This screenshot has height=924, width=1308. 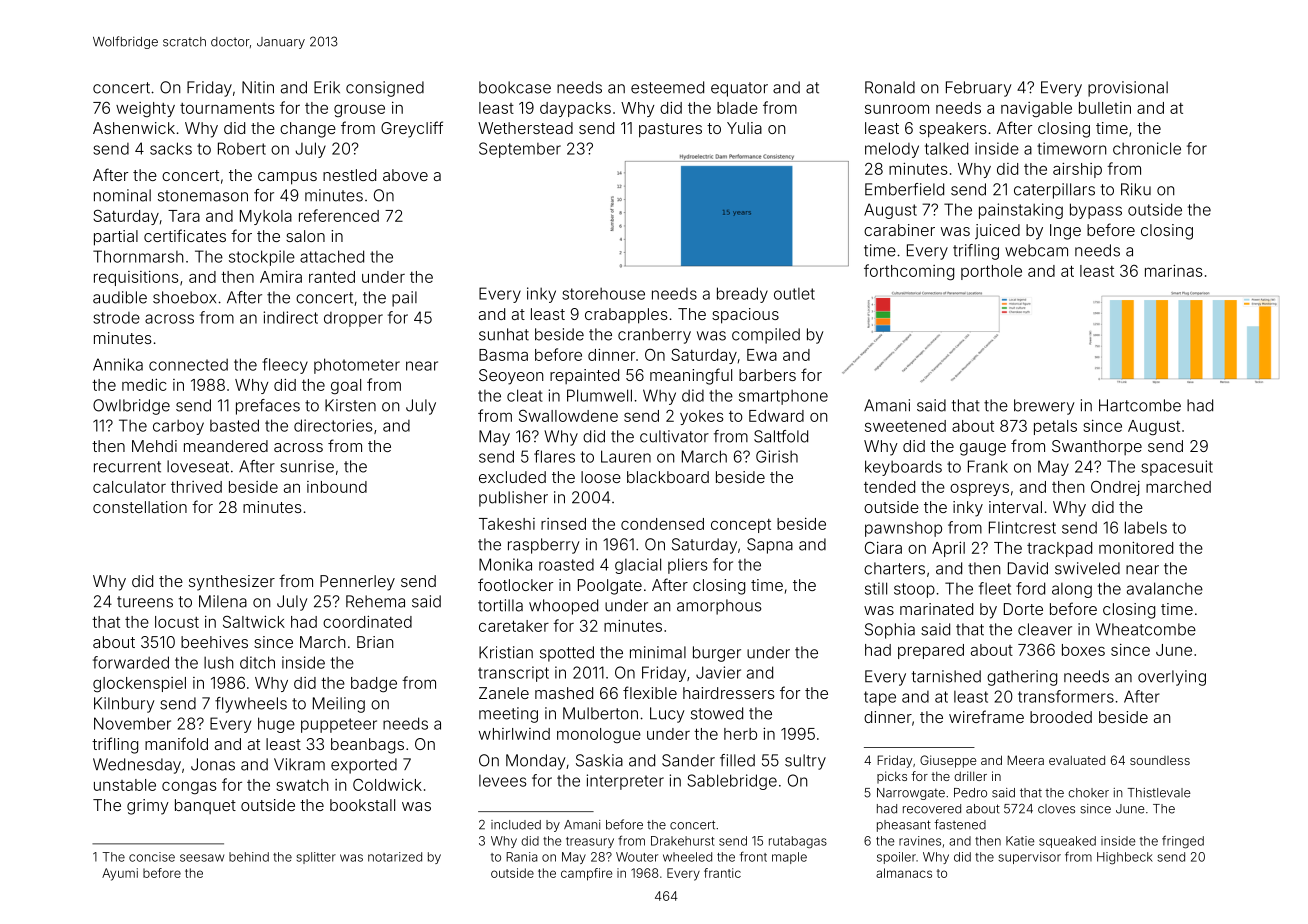 What do you see at coordinates (637, 857) in the screenshot?
I see `Wouter` at bounding box center [637, 857].
